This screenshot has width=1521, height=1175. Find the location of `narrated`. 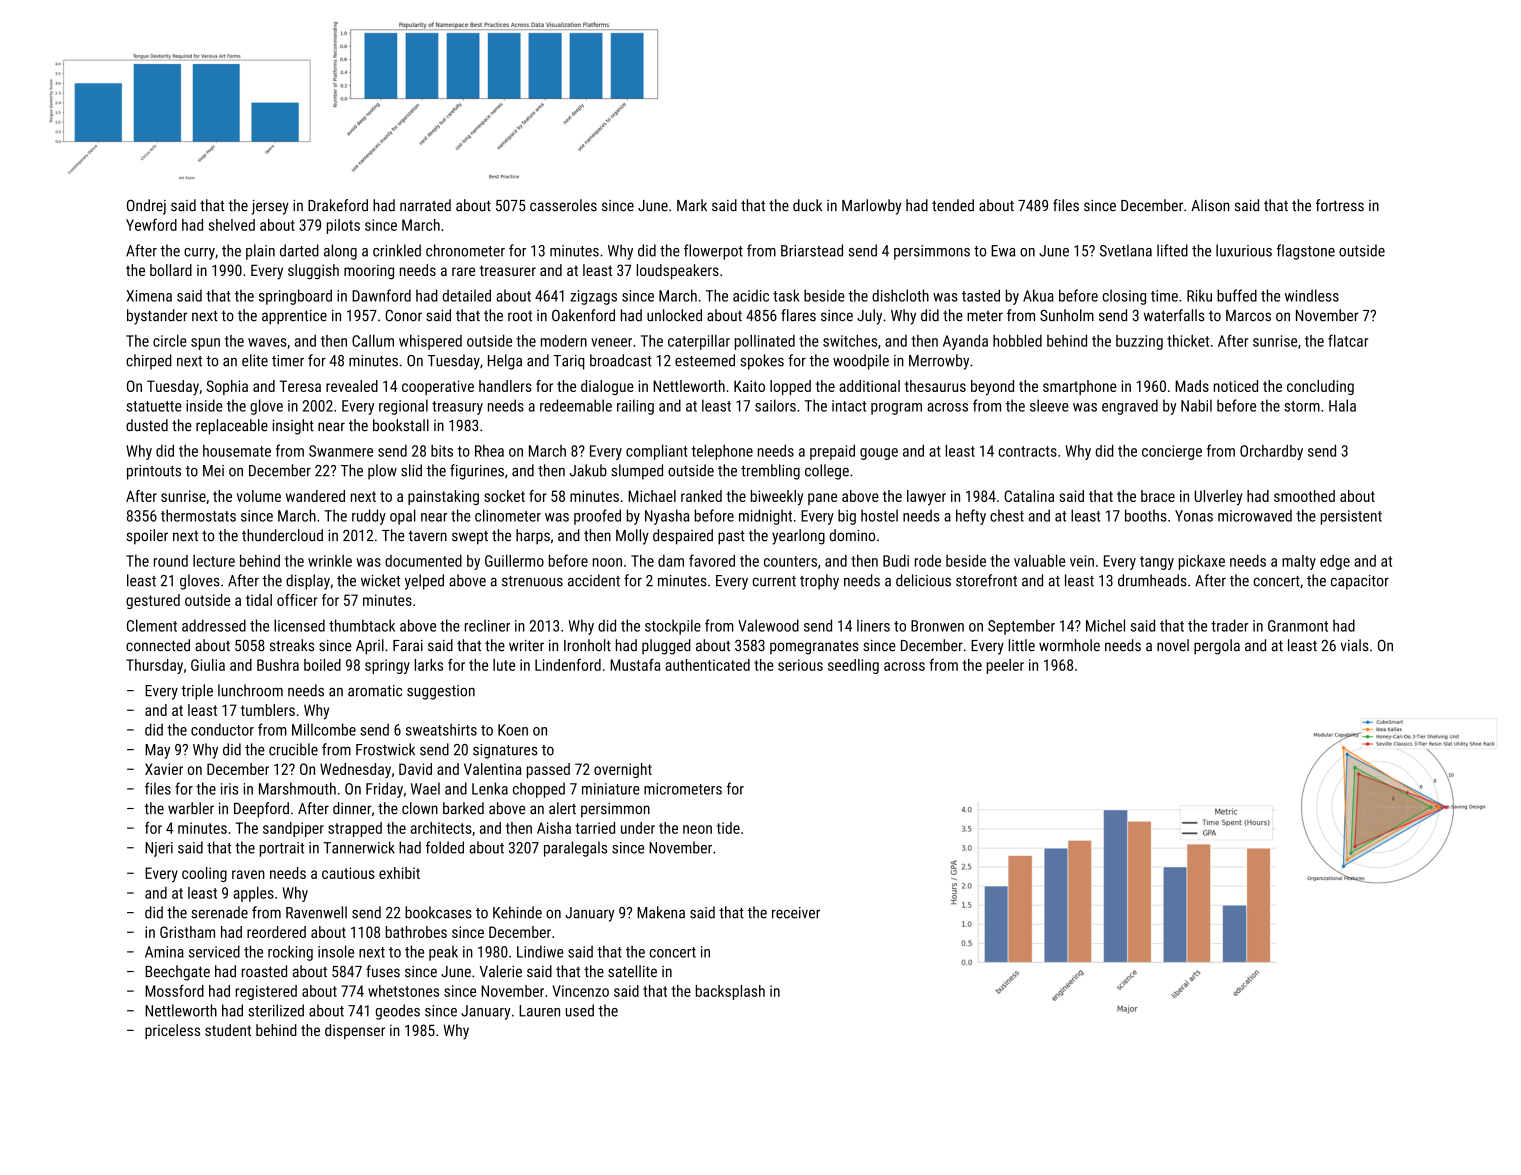

narrated is located at coordinates (425, 205).
